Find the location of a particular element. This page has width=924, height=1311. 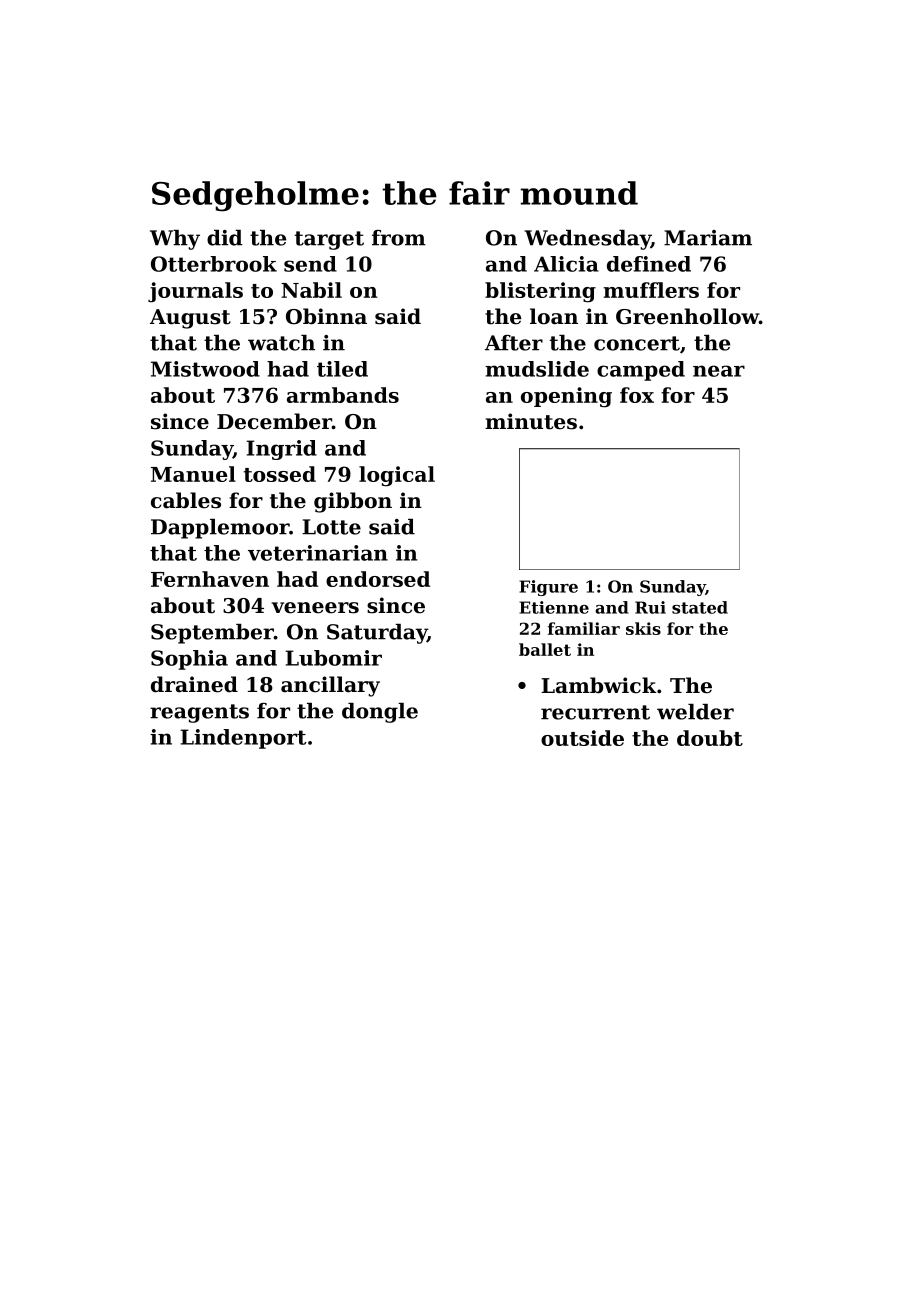

dongle is located at coordinates (380, 713).
